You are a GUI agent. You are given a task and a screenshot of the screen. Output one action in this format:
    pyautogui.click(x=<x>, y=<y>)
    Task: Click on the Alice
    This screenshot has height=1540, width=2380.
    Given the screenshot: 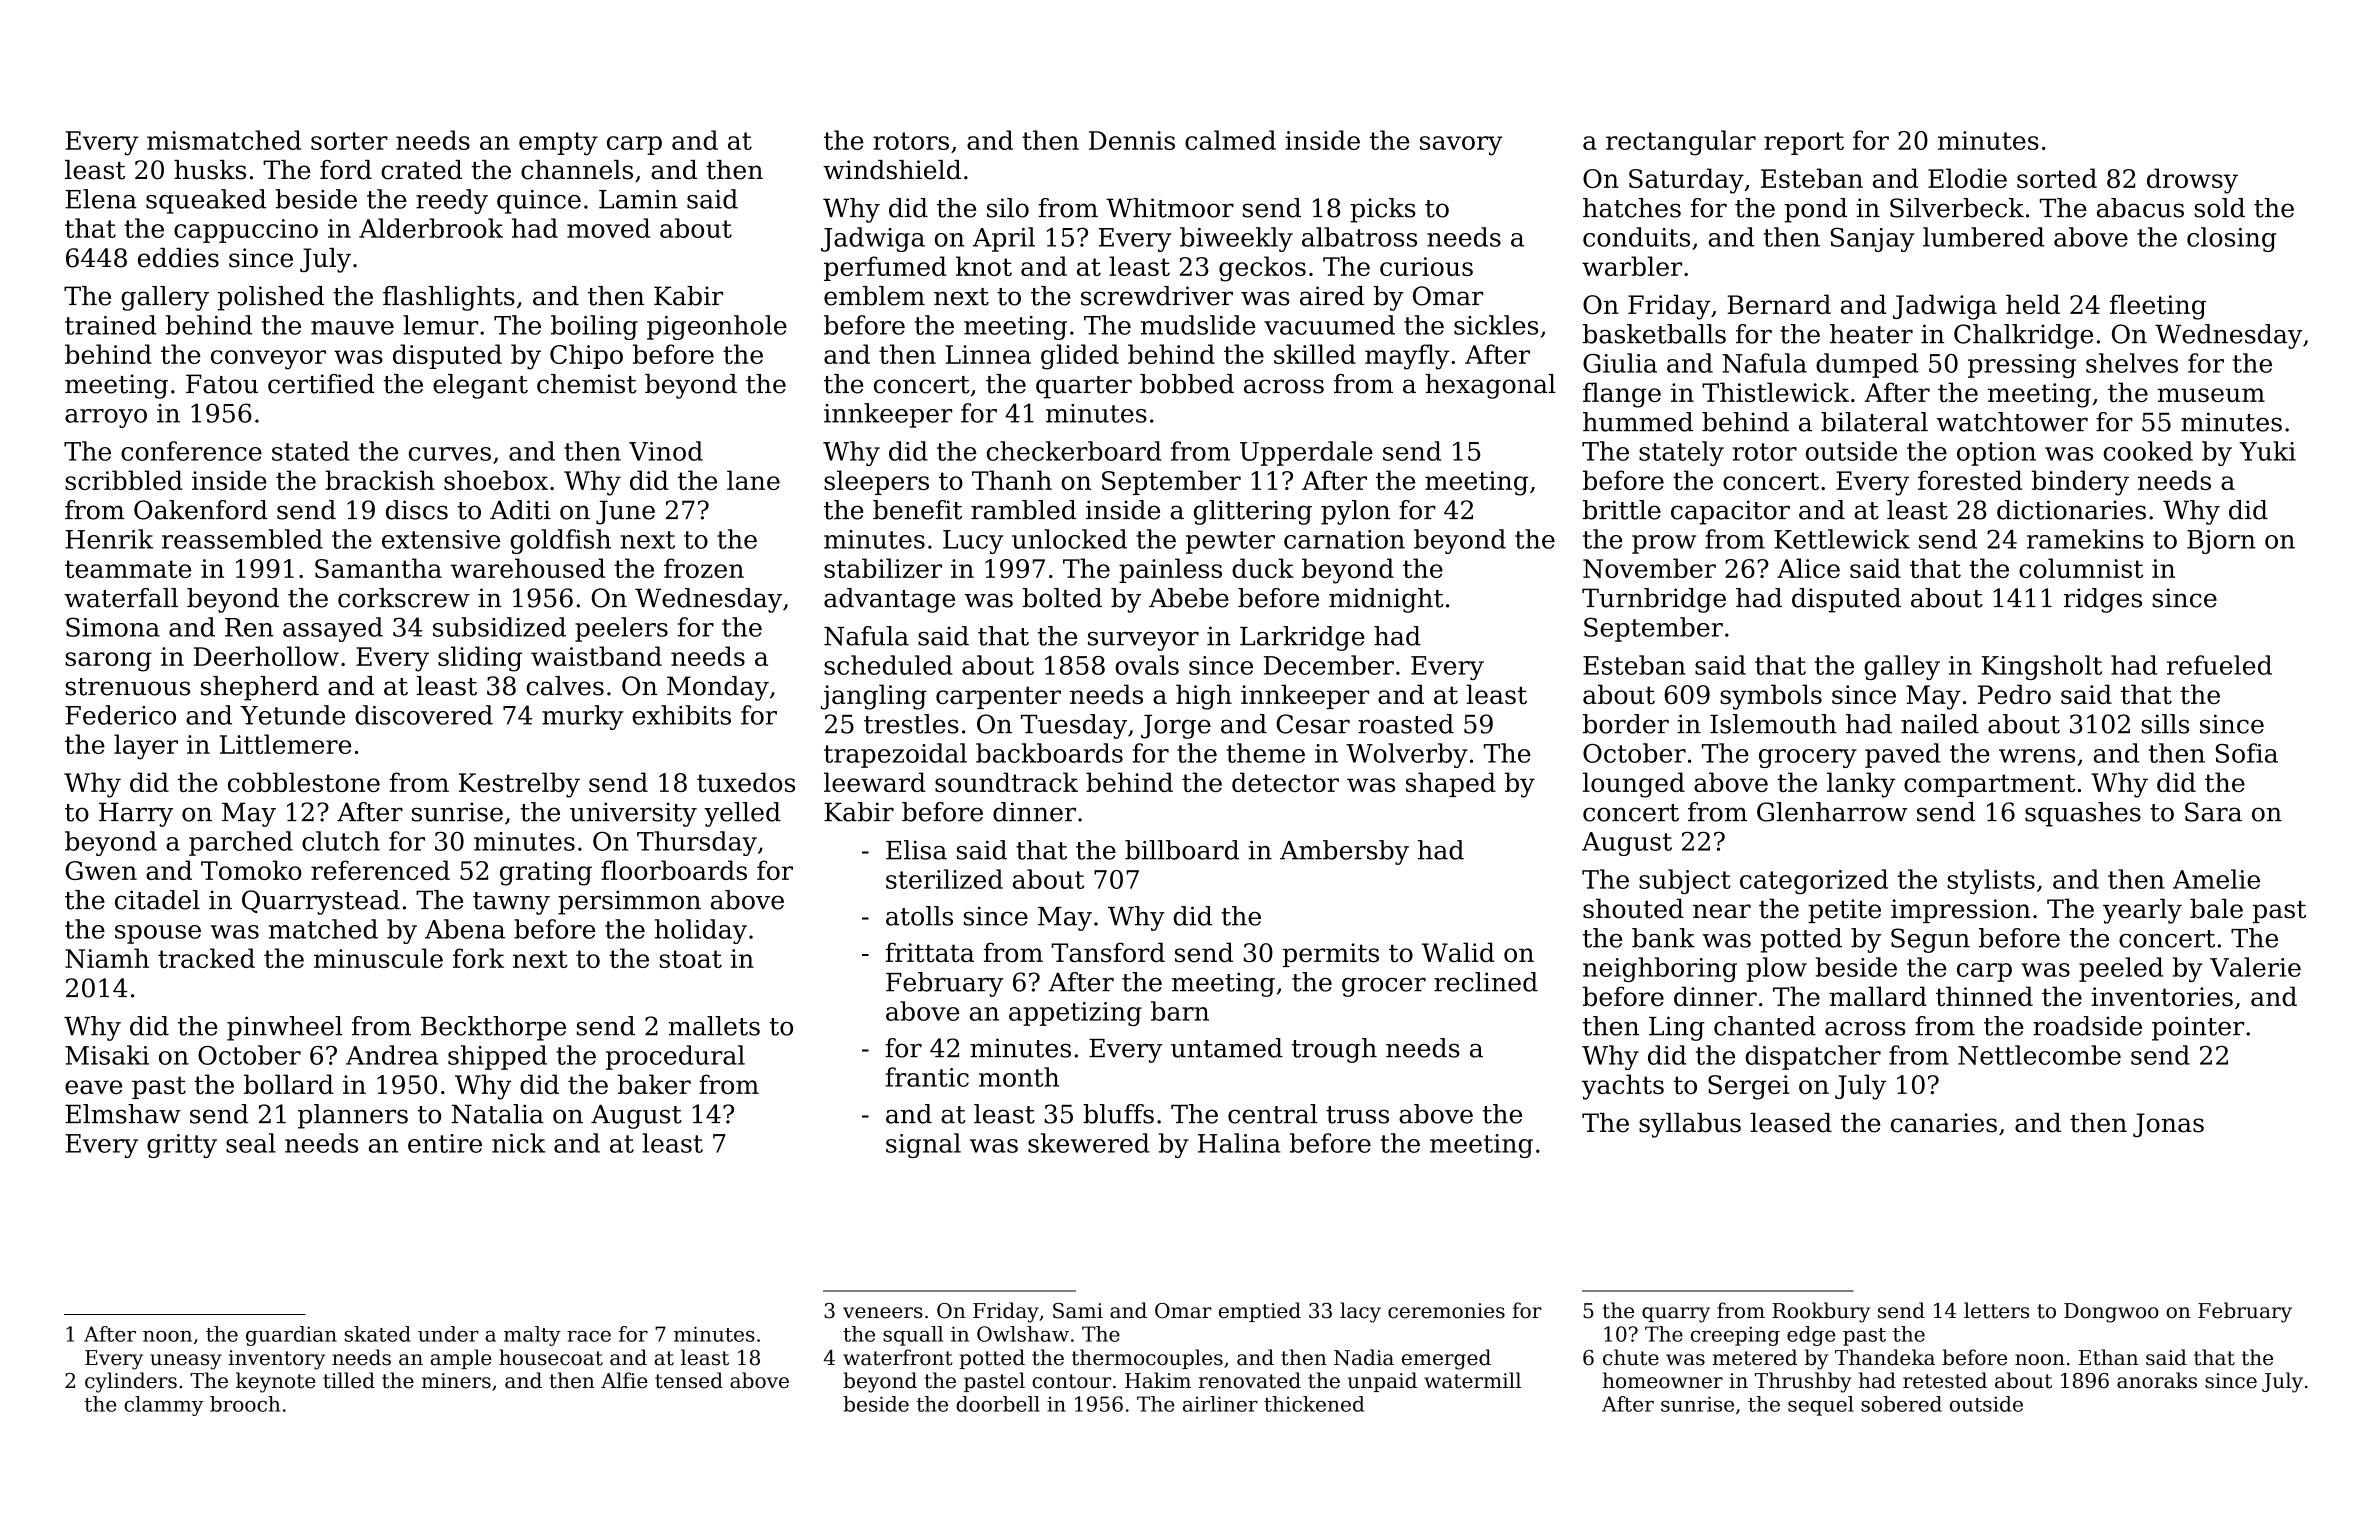 What is the action you would take?
    pyautogui.click(x=1808, y=568)
